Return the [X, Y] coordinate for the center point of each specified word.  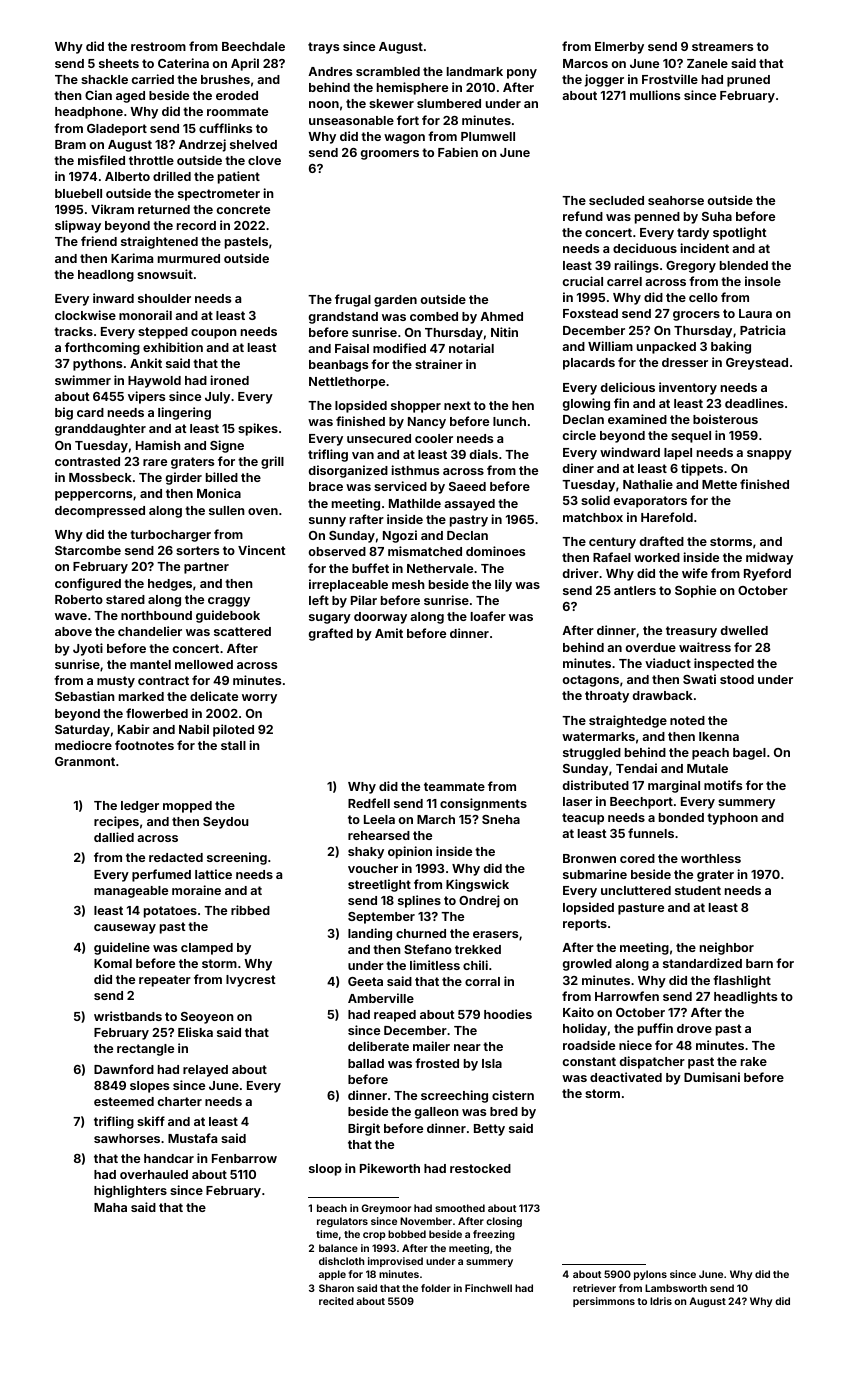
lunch [509, 421]
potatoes [170, 912]
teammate [454, 786]
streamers [722, 46]
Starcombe [88, 550]
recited [336, 1301]
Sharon [336, 1288]
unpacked [666, 348]
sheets [119, 63]
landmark [475, 71]
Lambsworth [676, 1288]
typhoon [732, 819]
